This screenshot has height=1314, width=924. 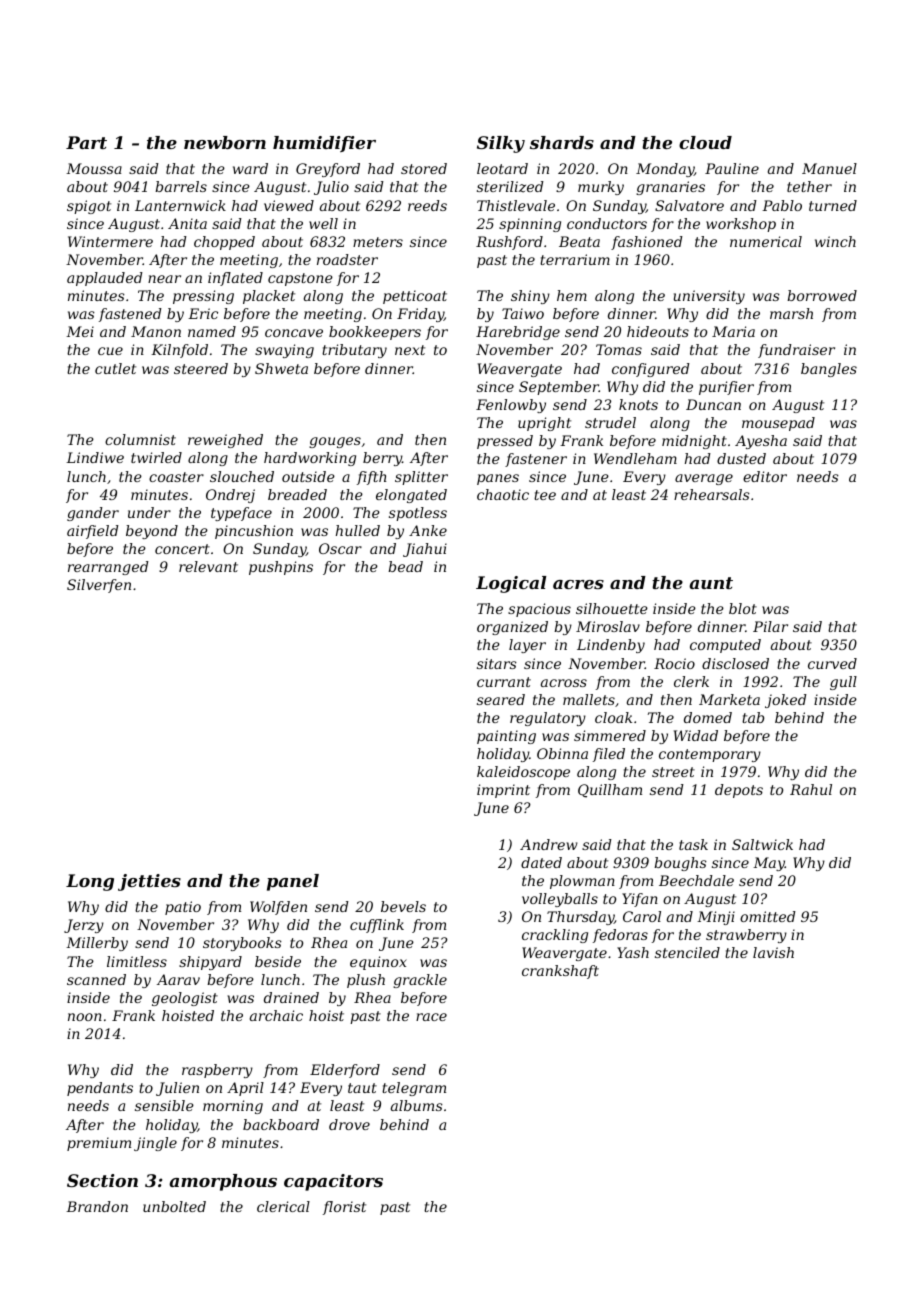 What do you see at coordinates (843, 683) in the screenshot?
I see `gull` at bounding box center [843, 683].
